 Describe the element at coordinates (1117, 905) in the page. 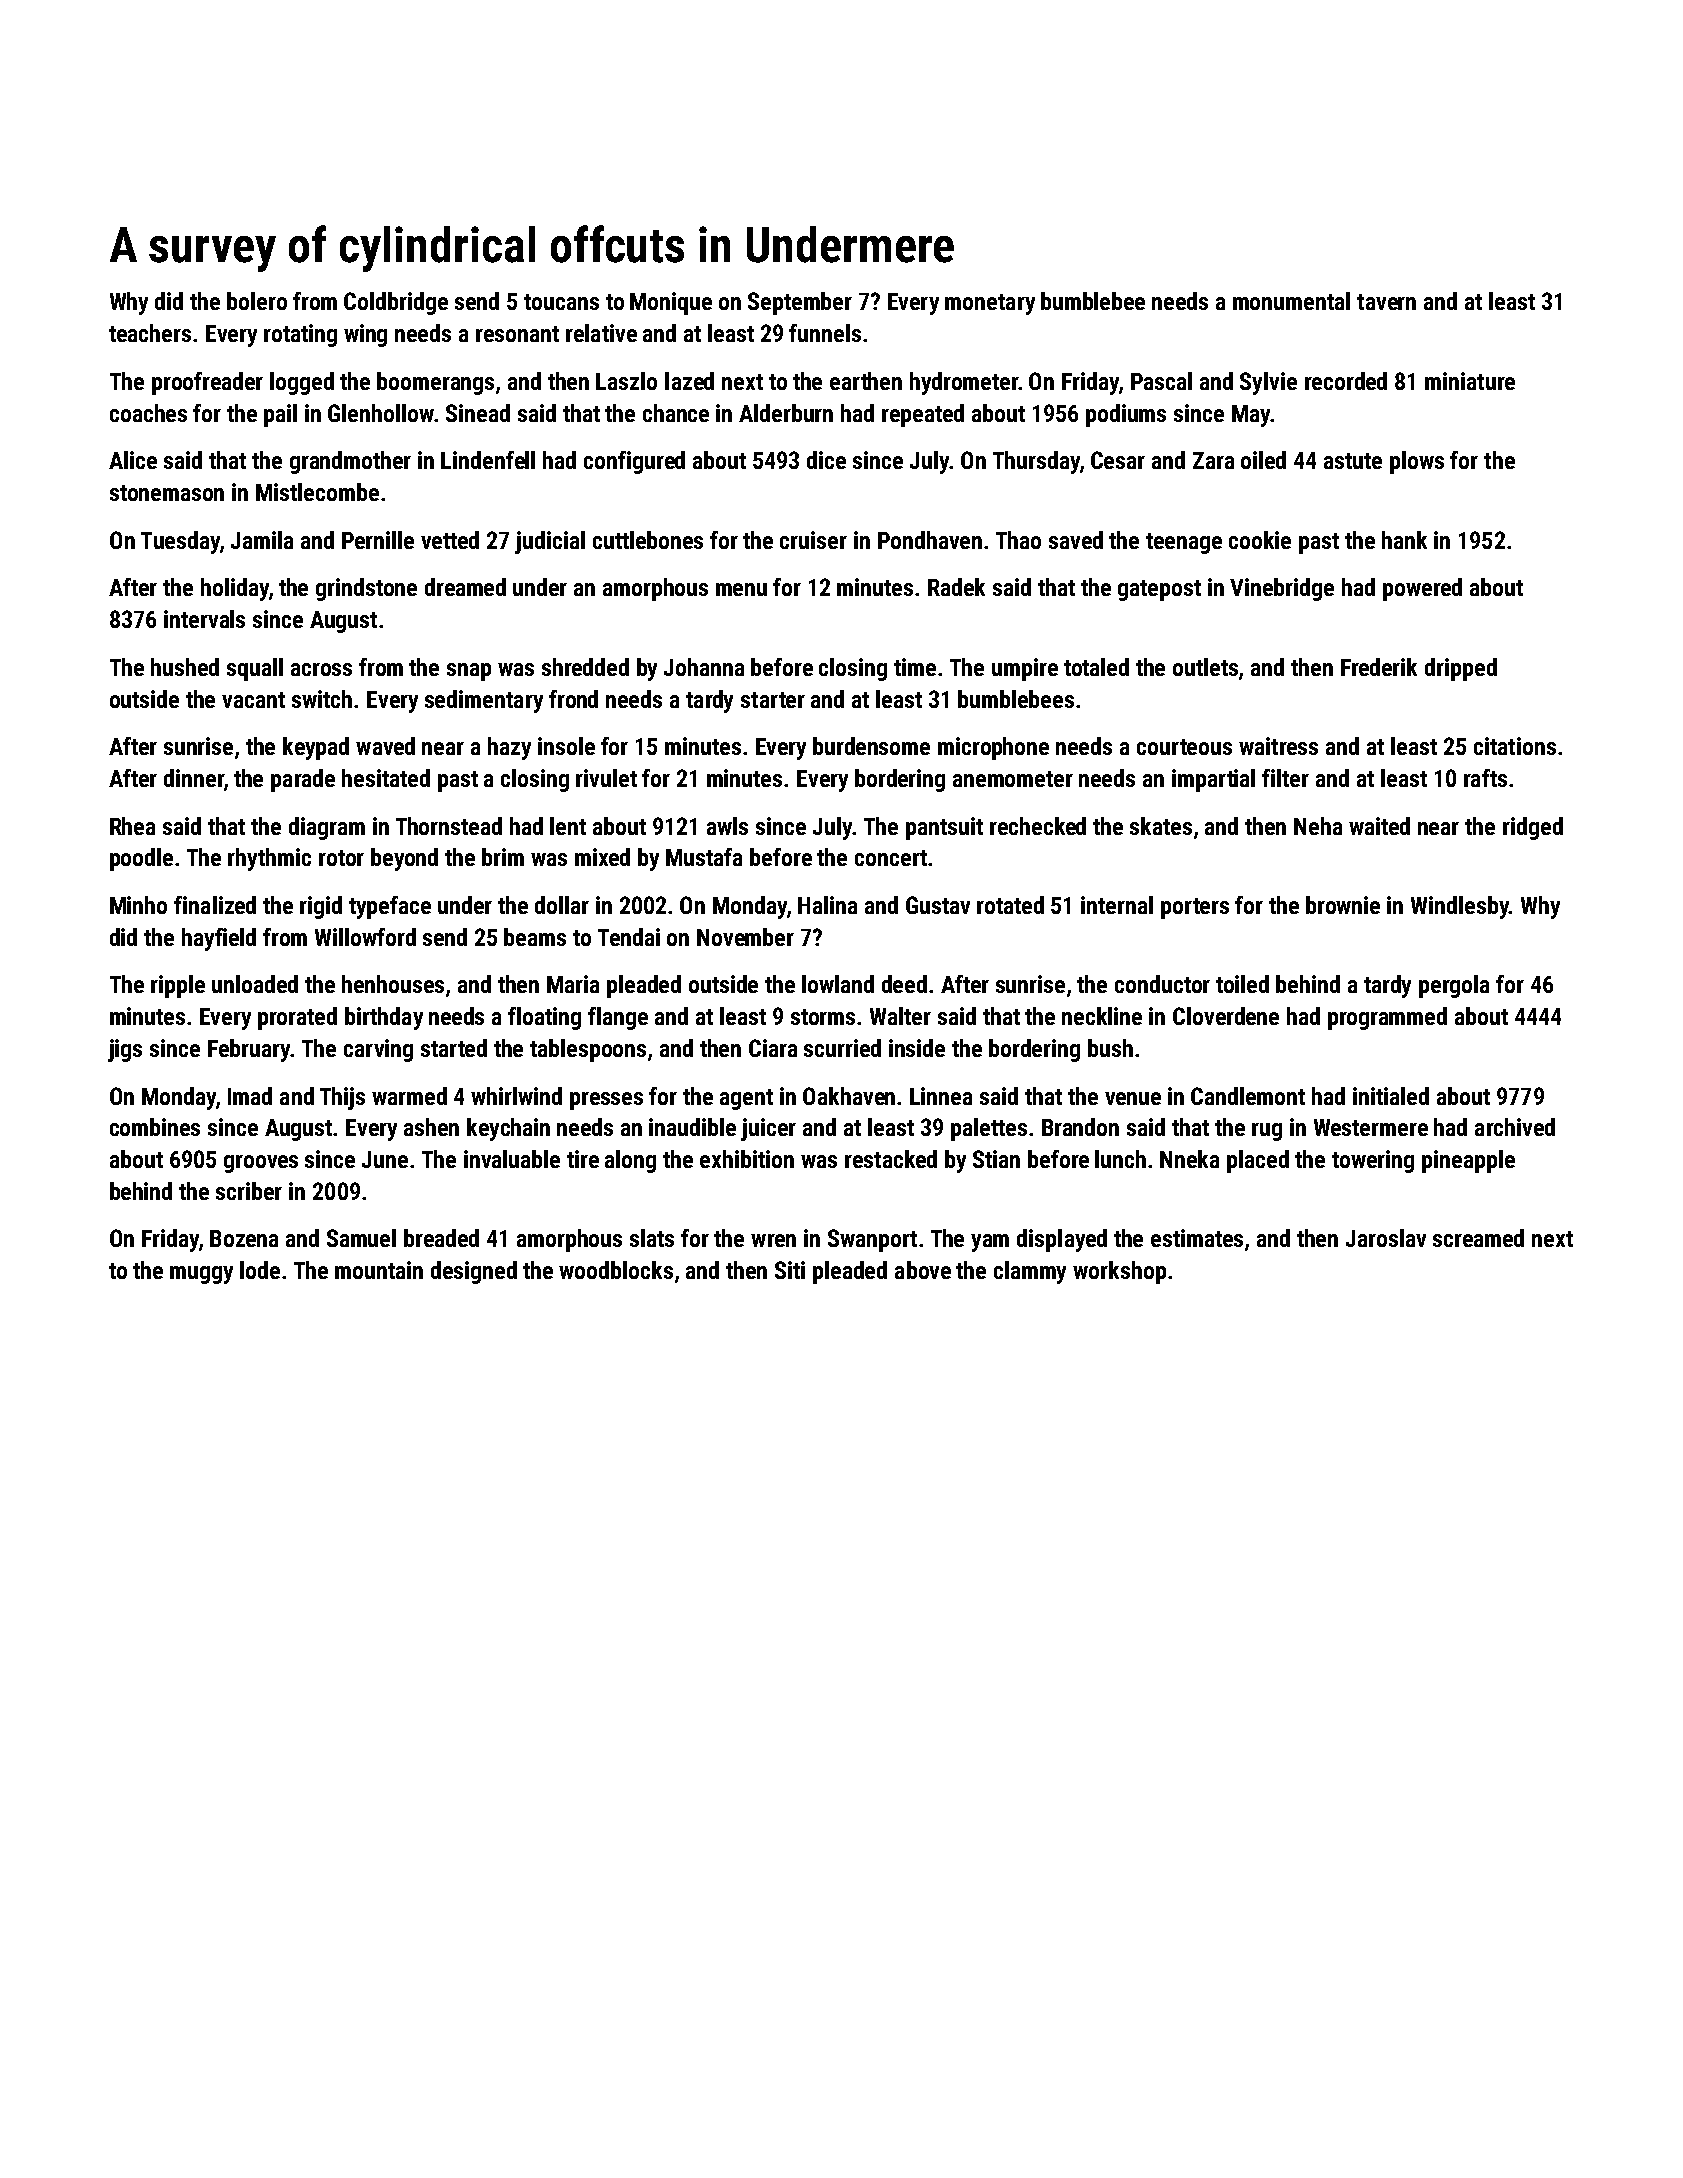

I see `internal` at that location.
